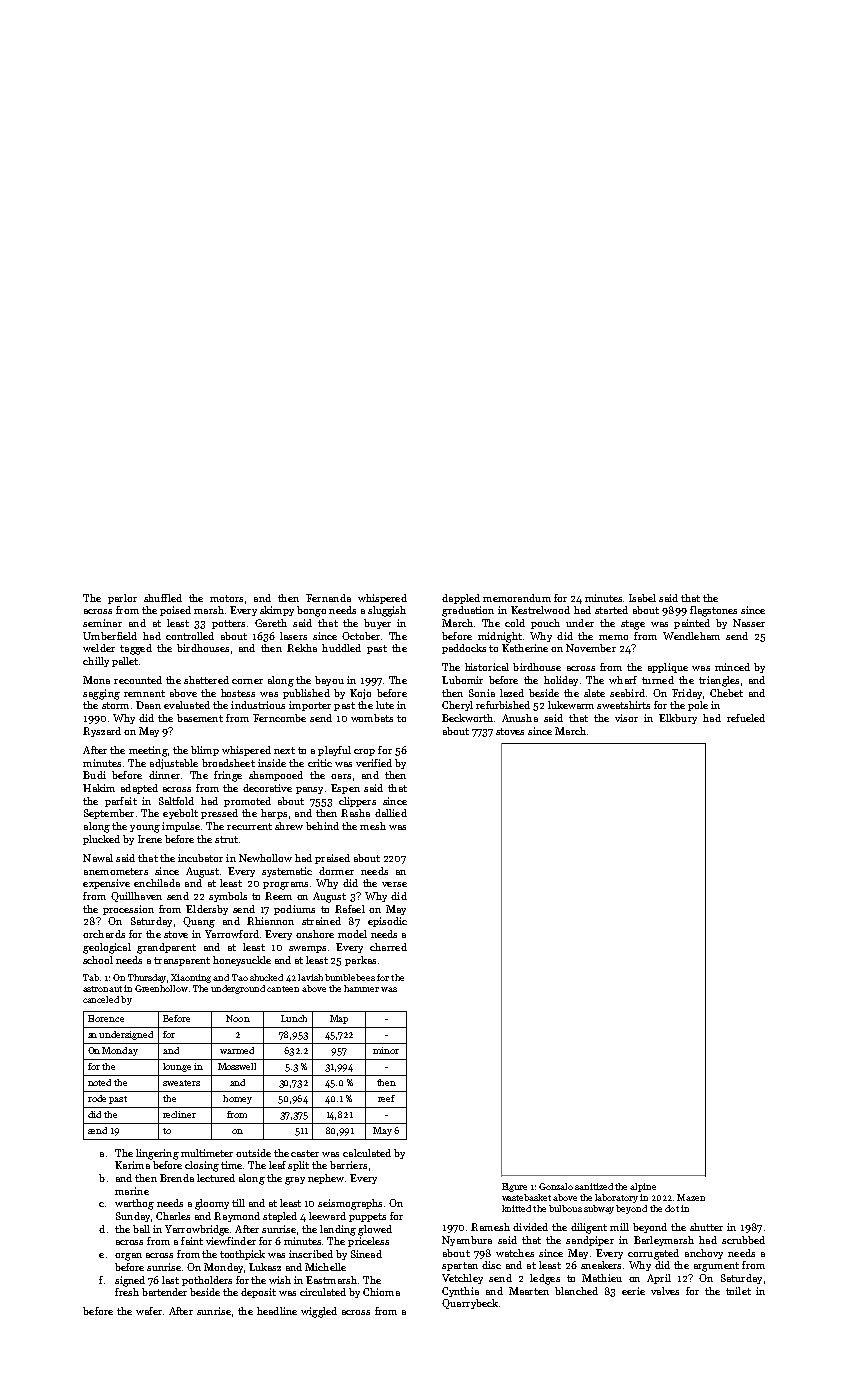 This document has width=849, height=1400. I want to click on Karima, so click(132, 1165).
